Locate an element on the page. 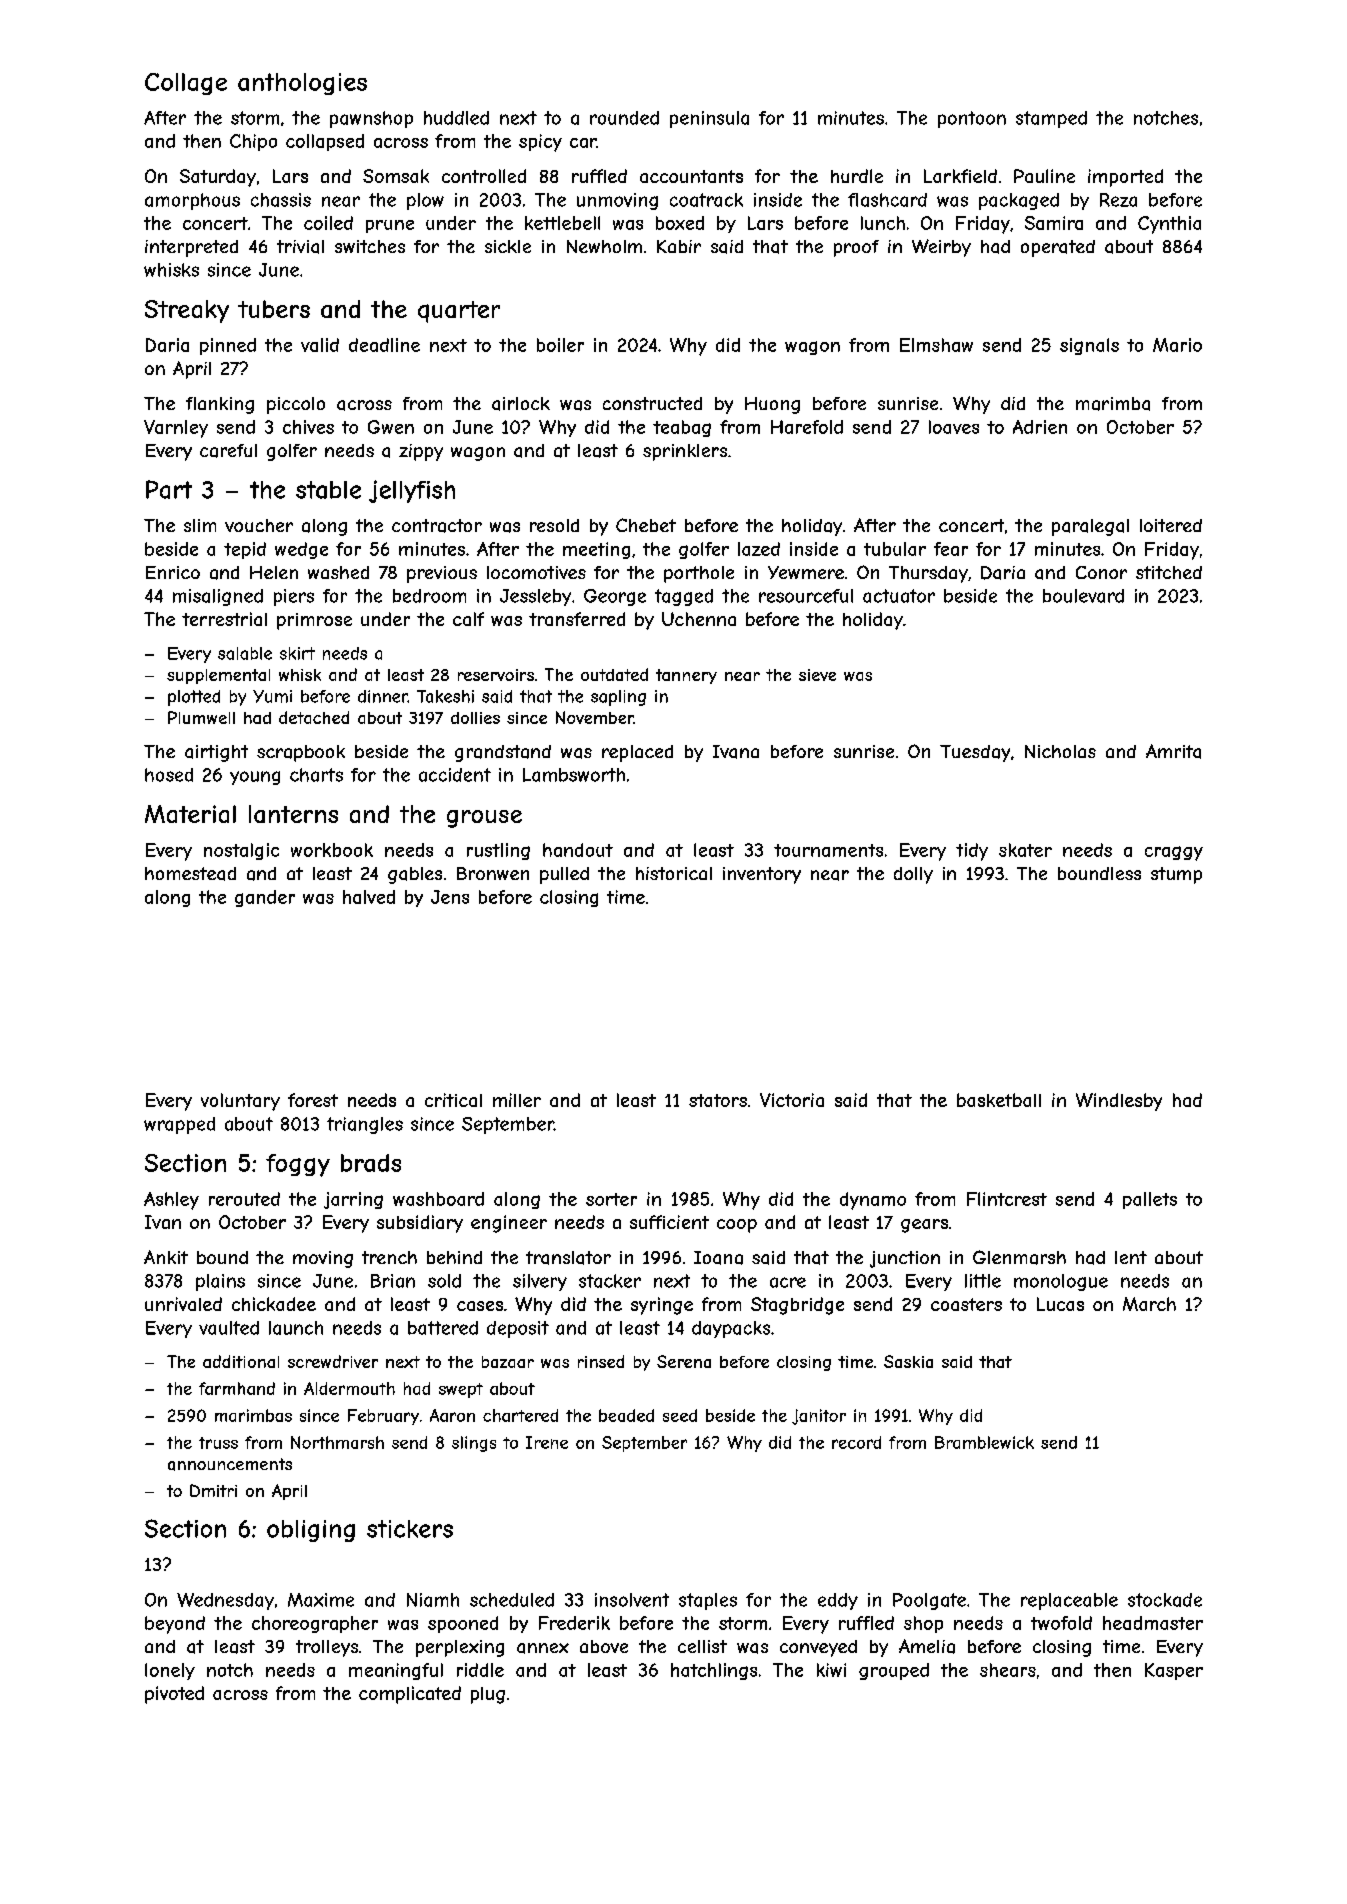 The image size is (1347, 1904). resourceful is located at coordinates (806, 596).
